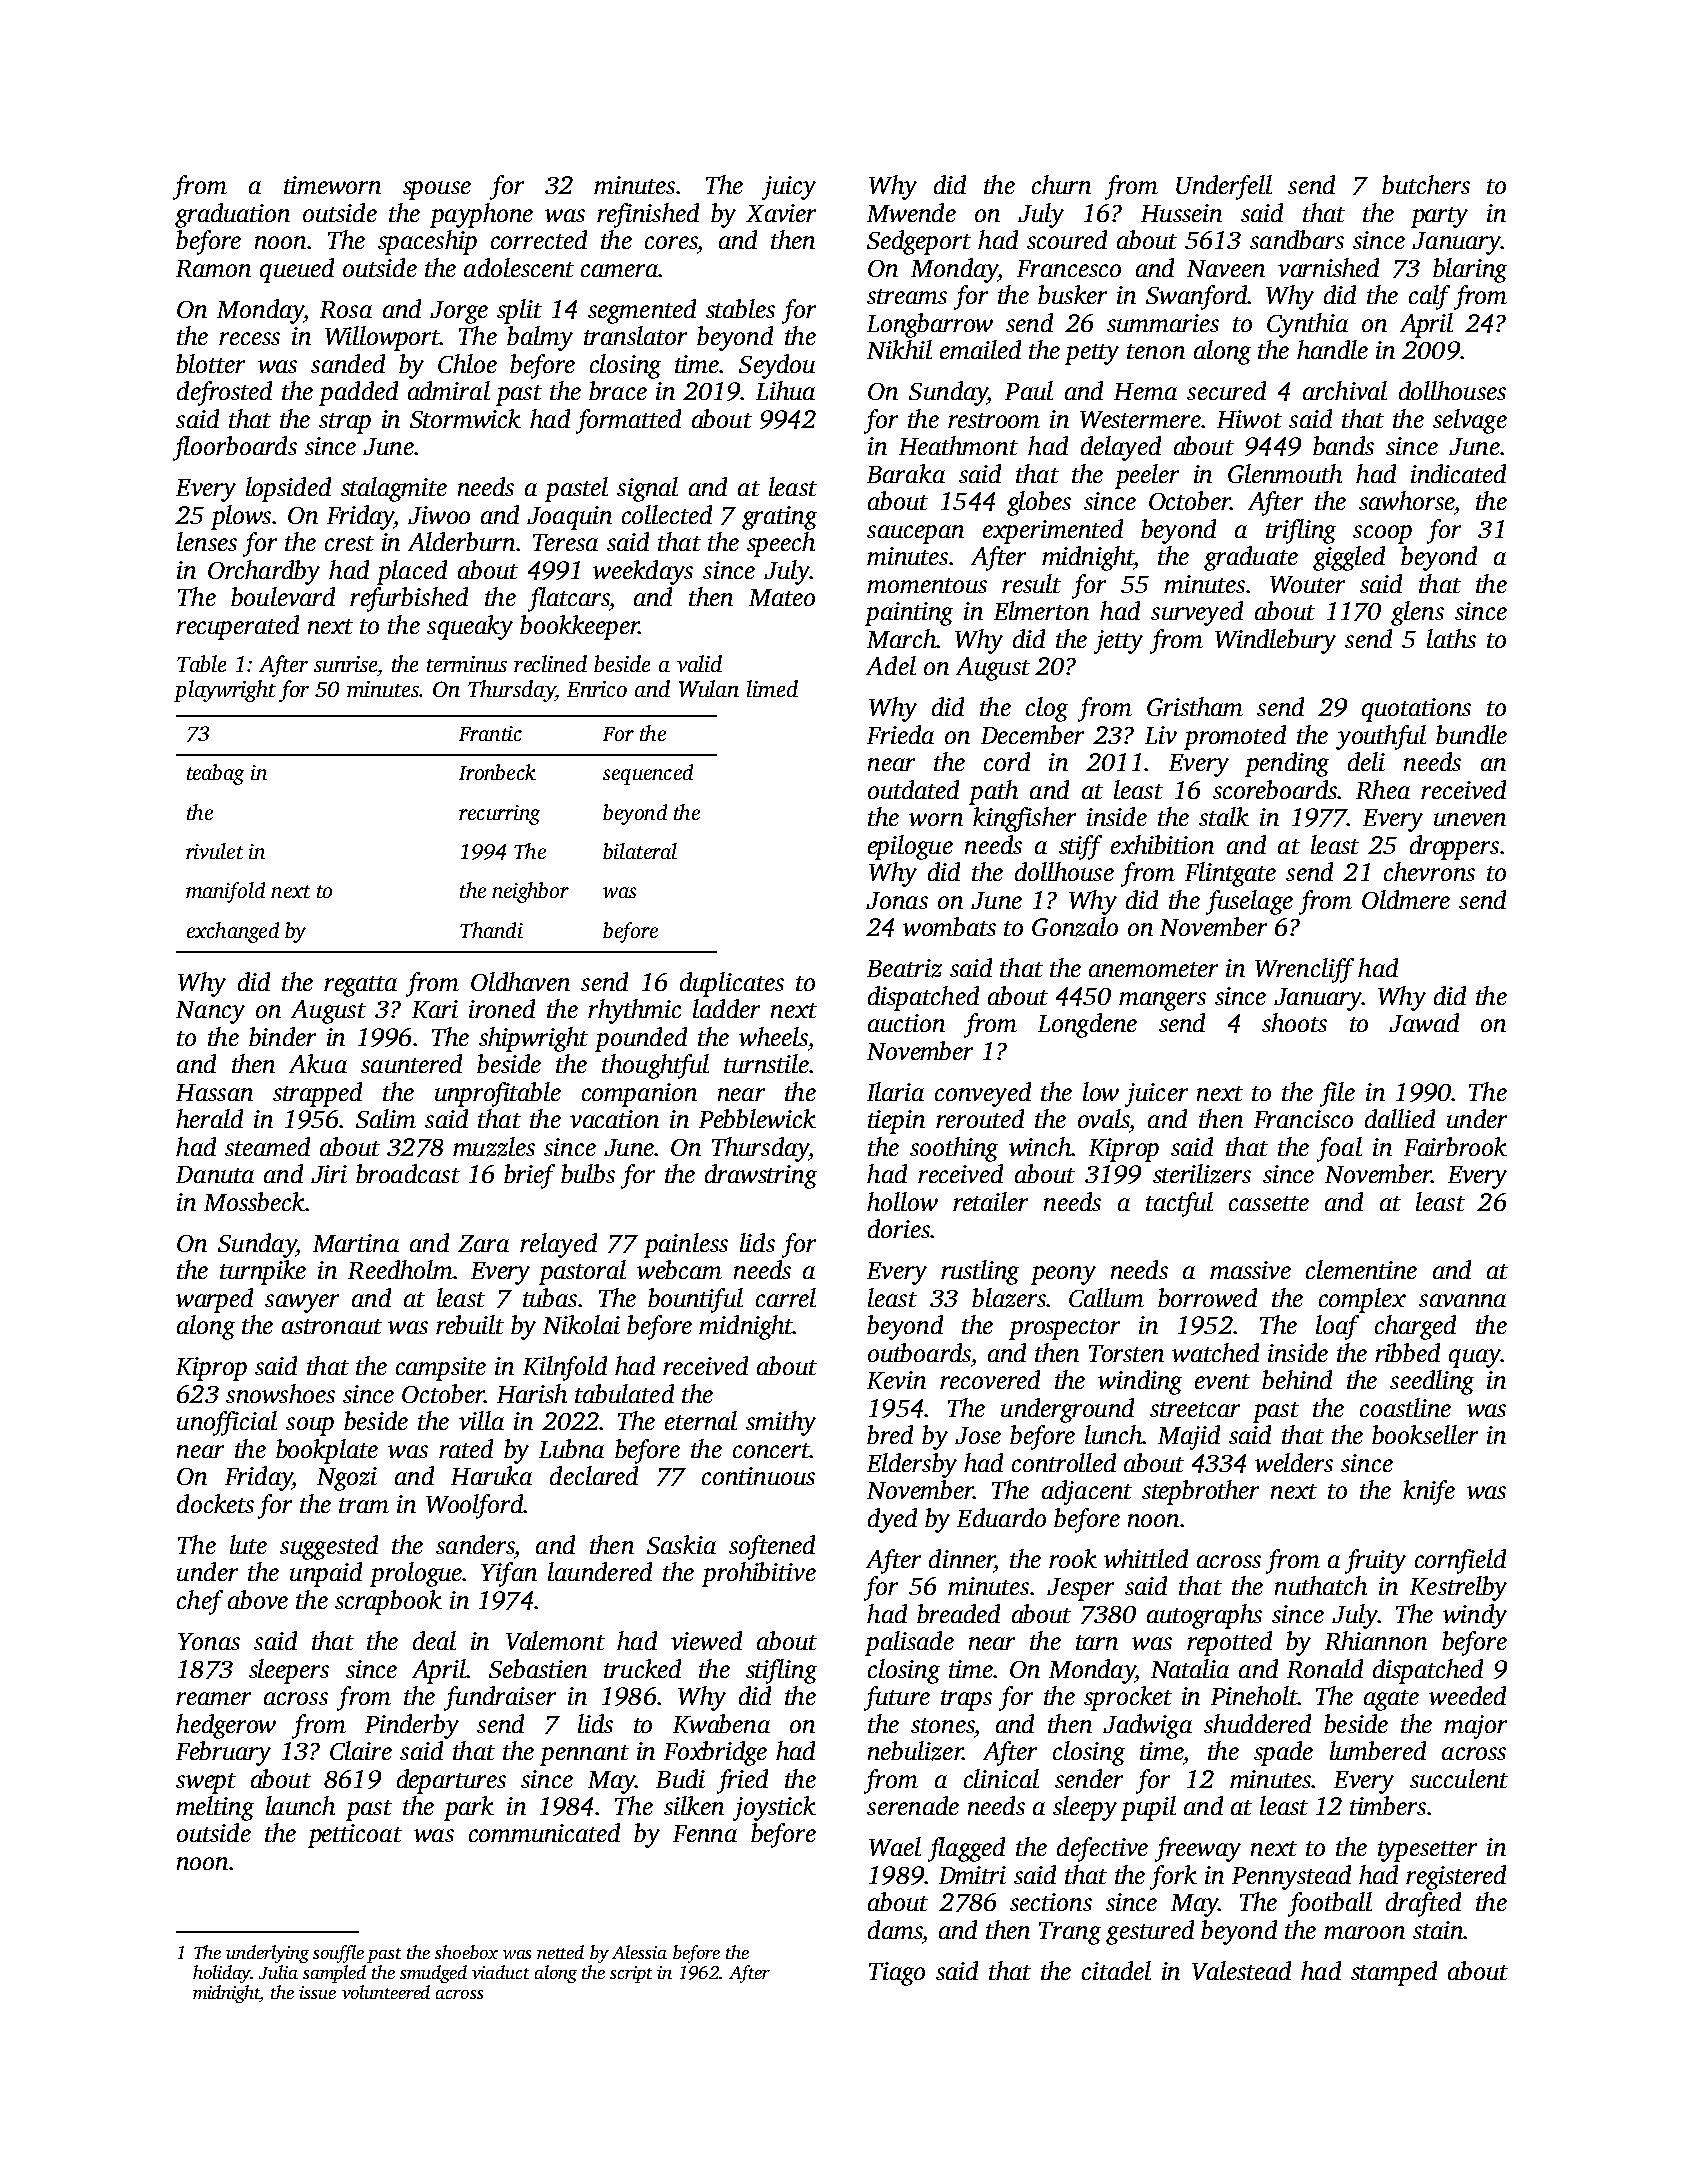  I want to click on limed, so click(772, 688).
